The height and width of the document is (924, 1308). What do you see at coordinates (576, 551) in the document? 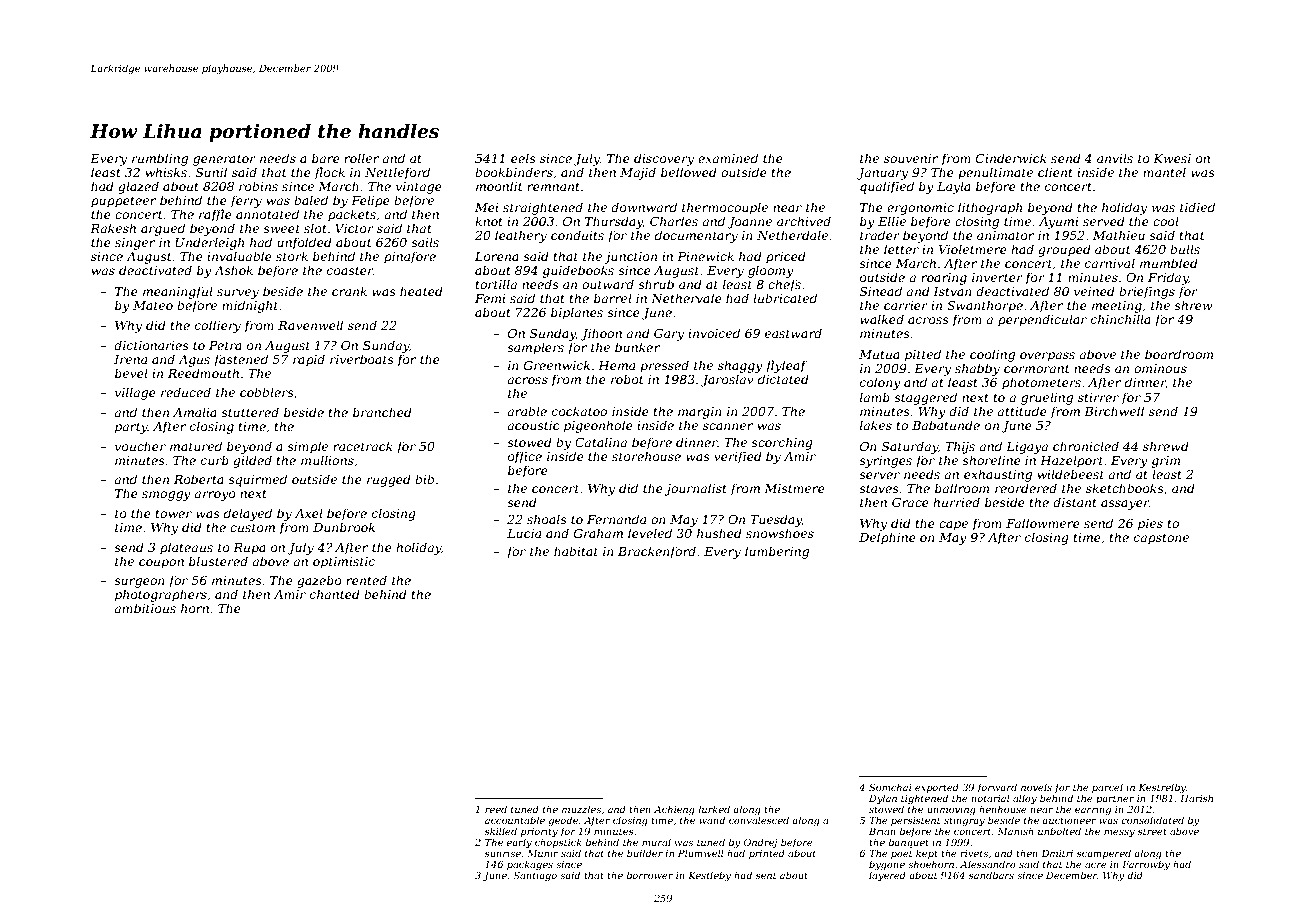
I see `habitat` at bounding box center [576, 551].
